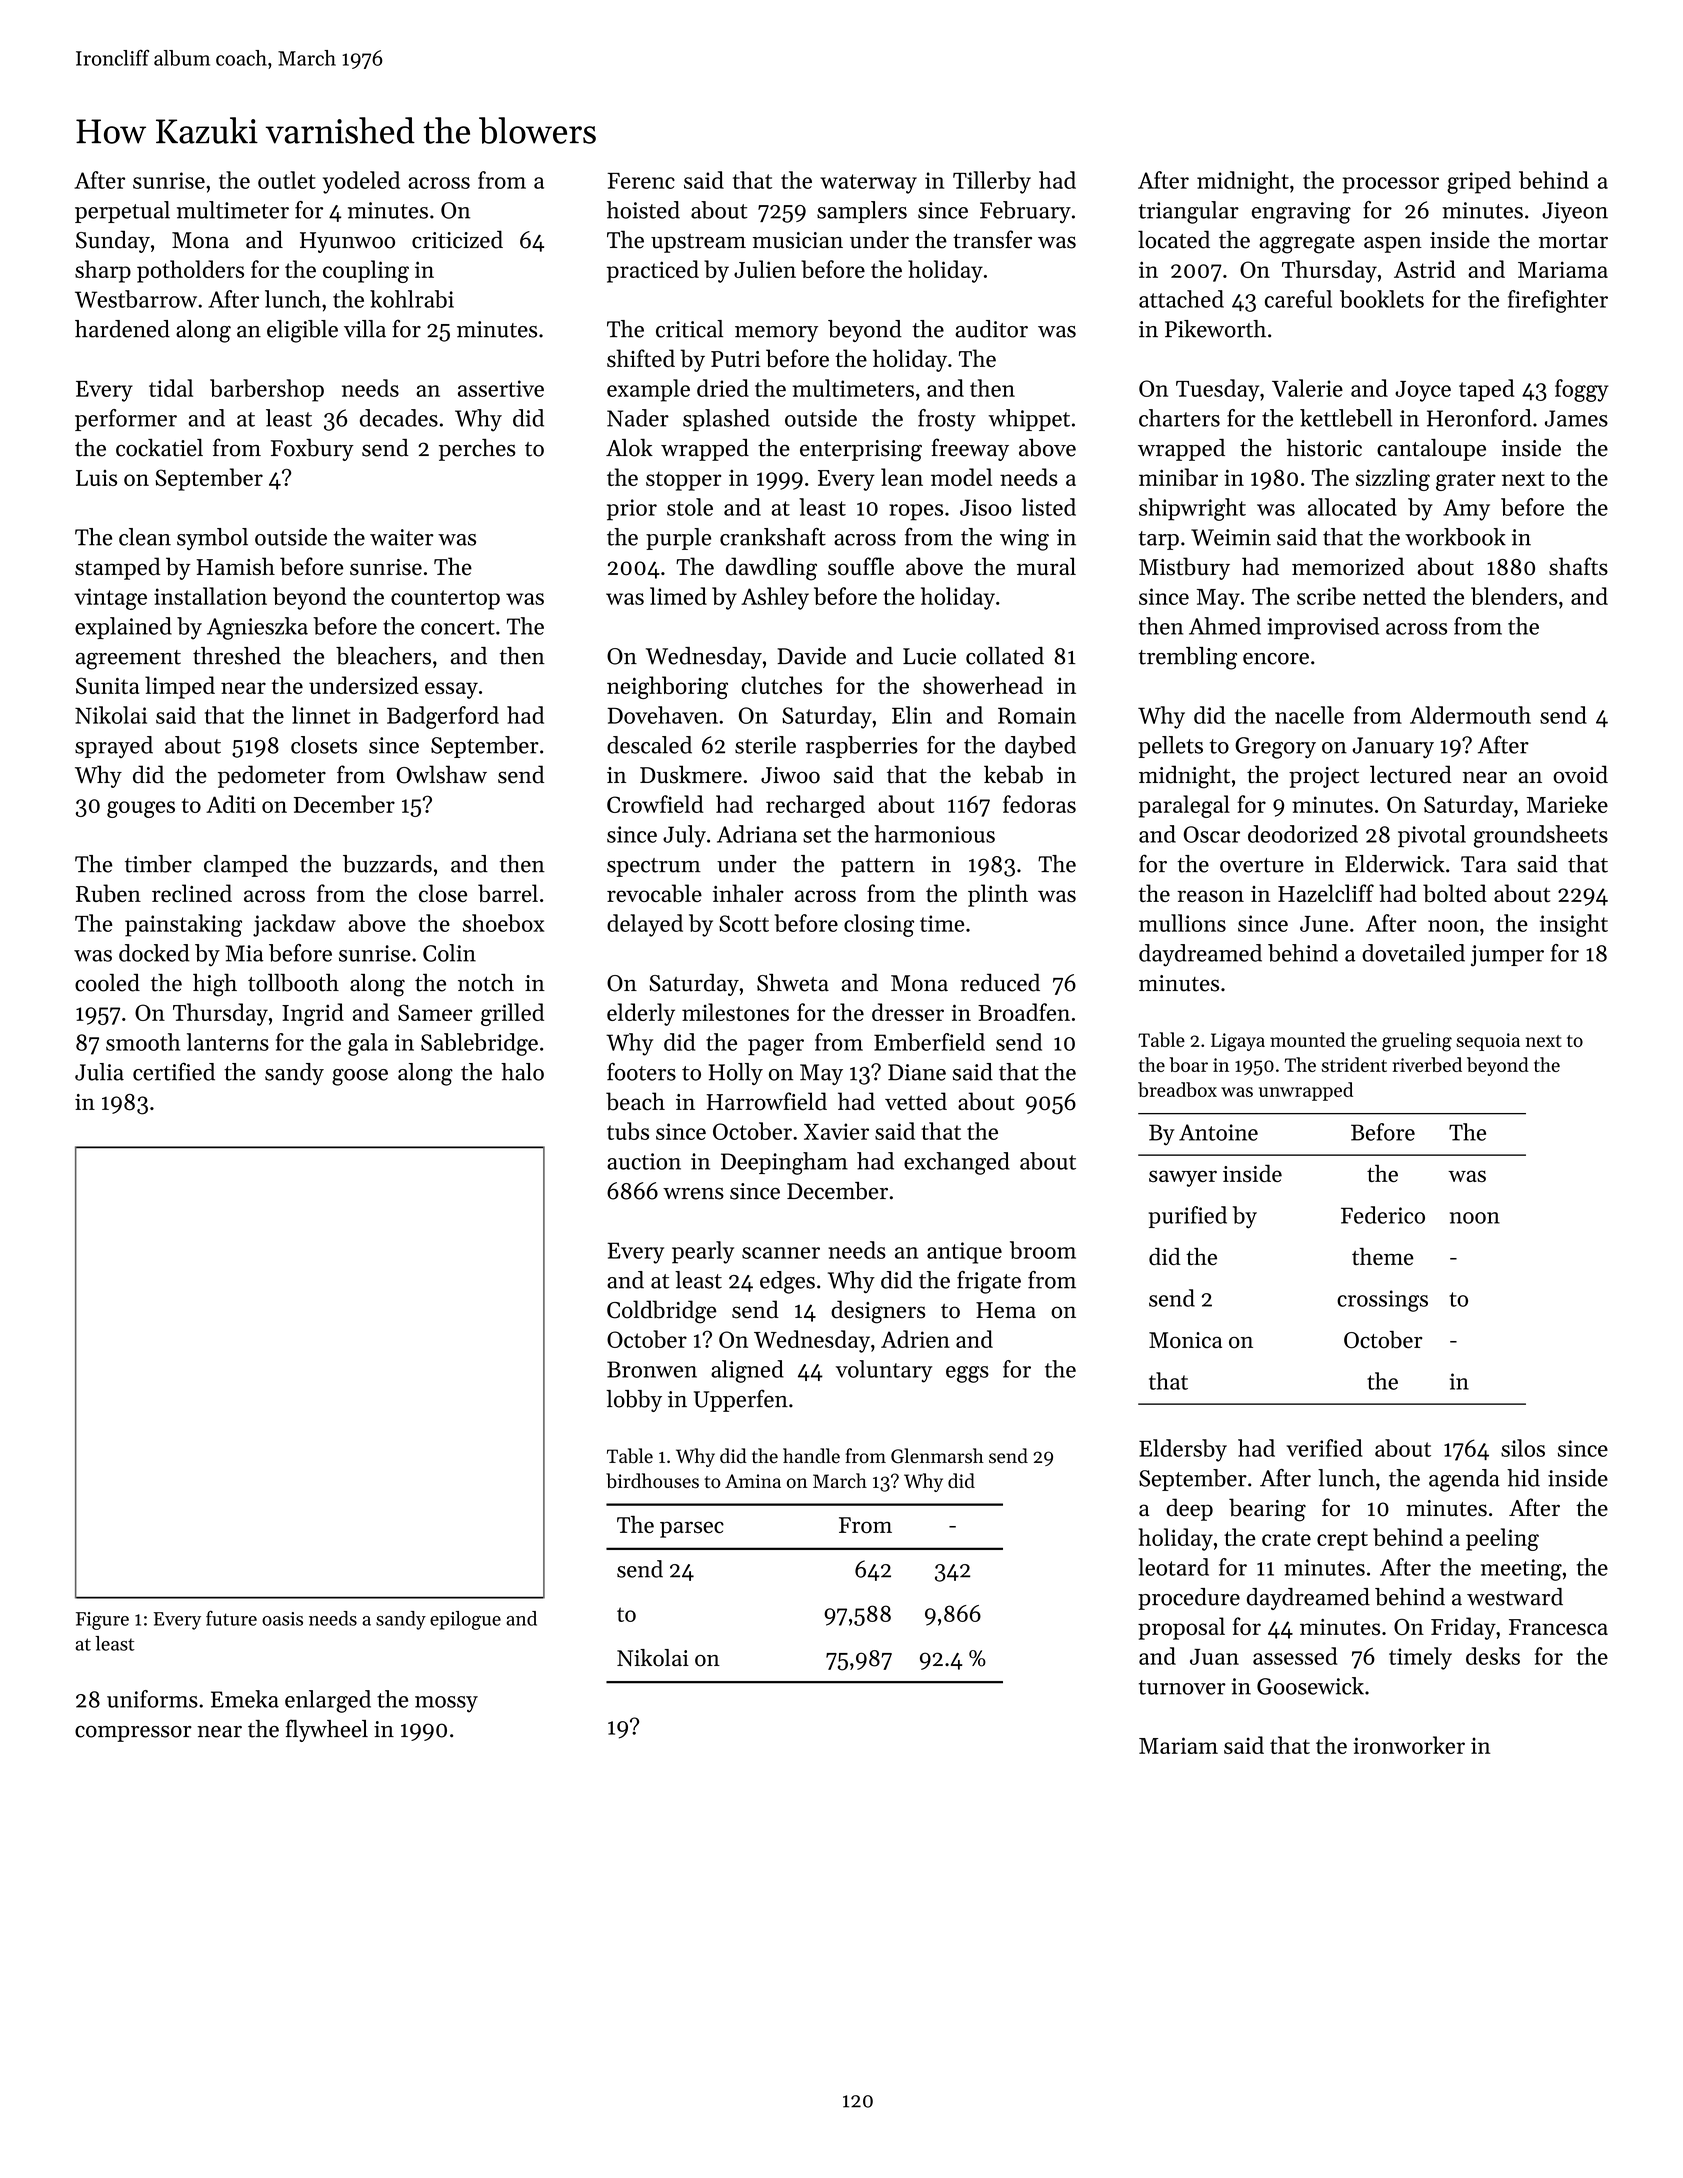 Image resolution: width=1683 pixels, height=2178 pixels. Describe the element at coordinates (1000, 982) in the screenshot. I see `reduced` at that location.
